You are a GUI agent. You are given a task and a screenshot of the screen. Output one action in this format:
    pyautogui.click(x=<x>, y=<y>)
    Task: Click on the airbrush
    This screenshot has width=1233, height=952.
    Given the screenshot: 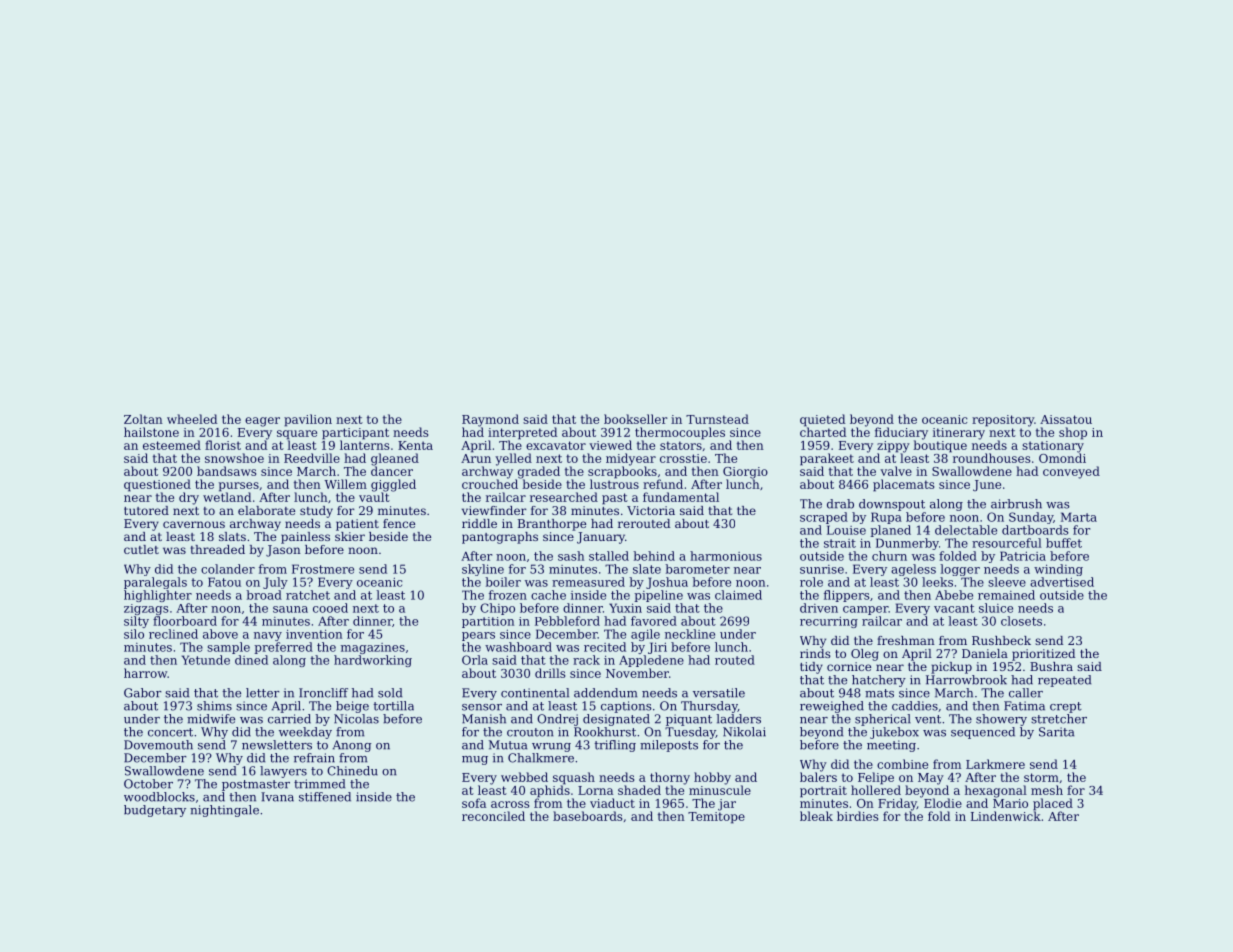 What is the action you would take?
    pyautogui.click(x=1016, y=504)
